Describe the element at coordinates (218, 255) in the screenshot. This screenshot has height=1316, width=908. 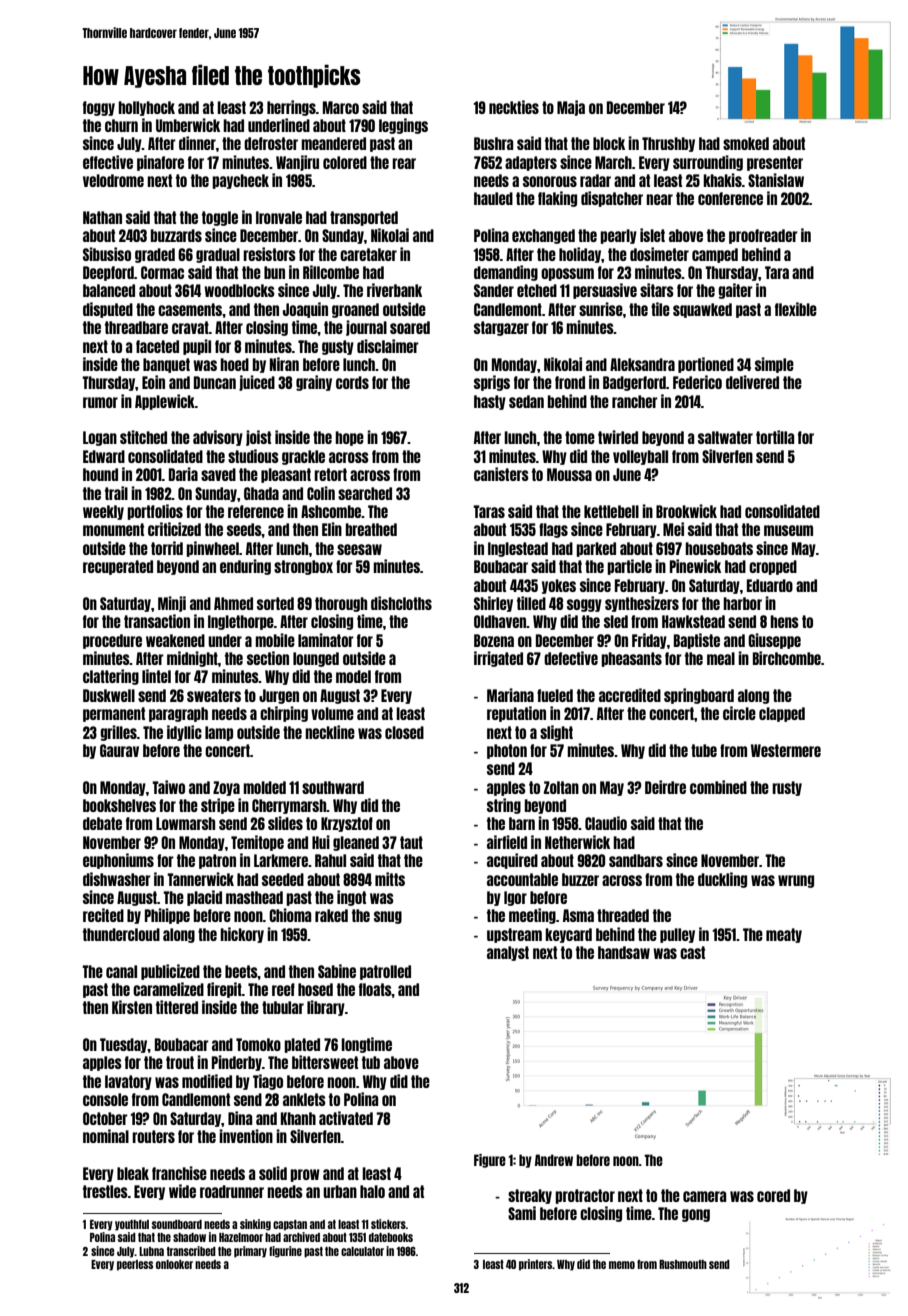
I see `gradual` at that location.
